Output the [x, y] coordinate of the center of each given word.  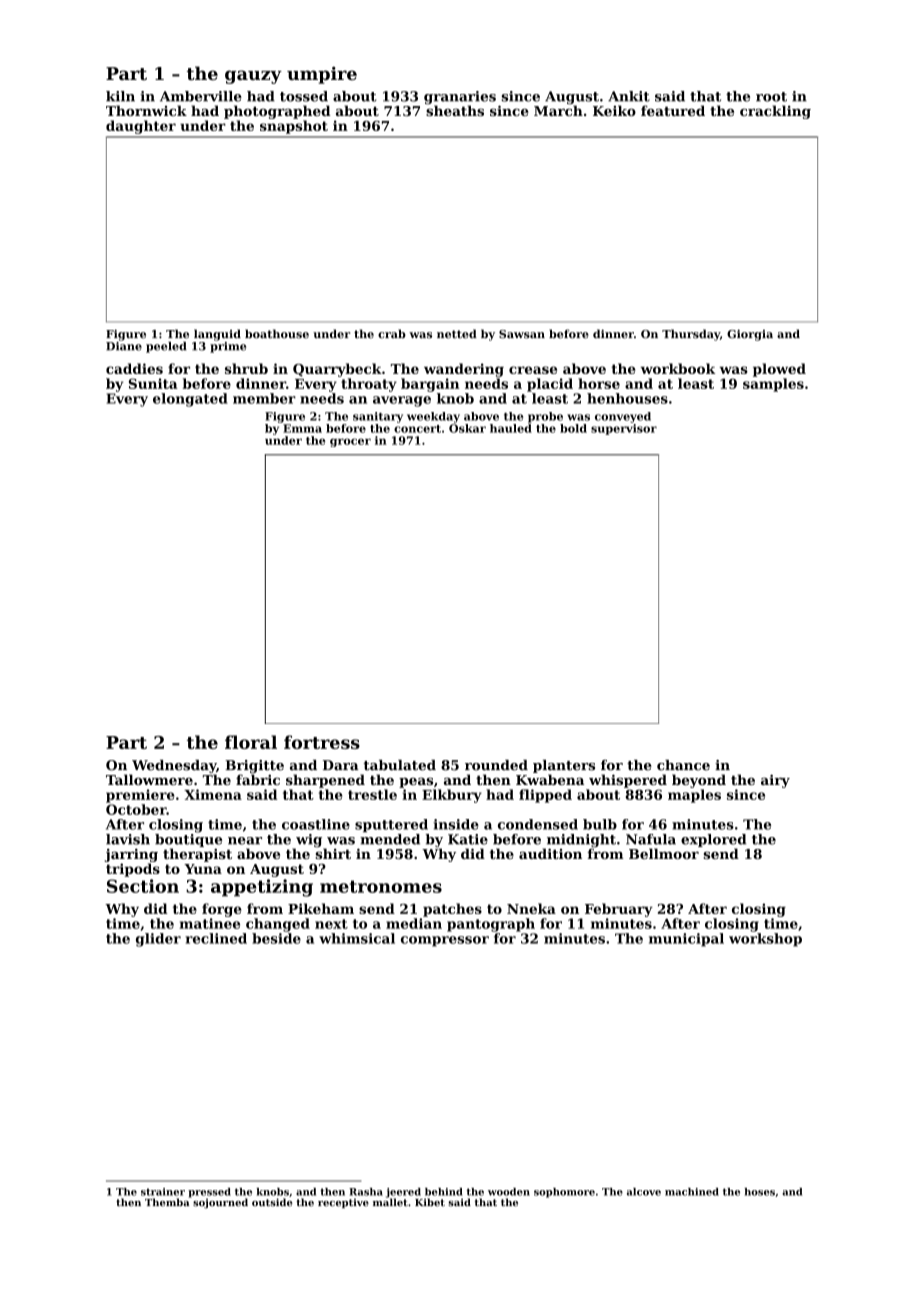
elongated [190, 400]
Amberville [201, 96]
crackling [775, 112]
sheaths [455, 110]
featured [673, 110]
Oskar [467, 428]
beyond [699, 781]
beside [276, 938]
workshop [765, 940]
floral [251, 742]
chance [683, 765]
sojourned [220, 1203]
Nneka [531, 908]
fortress [322, 742]
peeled [166, 347]
